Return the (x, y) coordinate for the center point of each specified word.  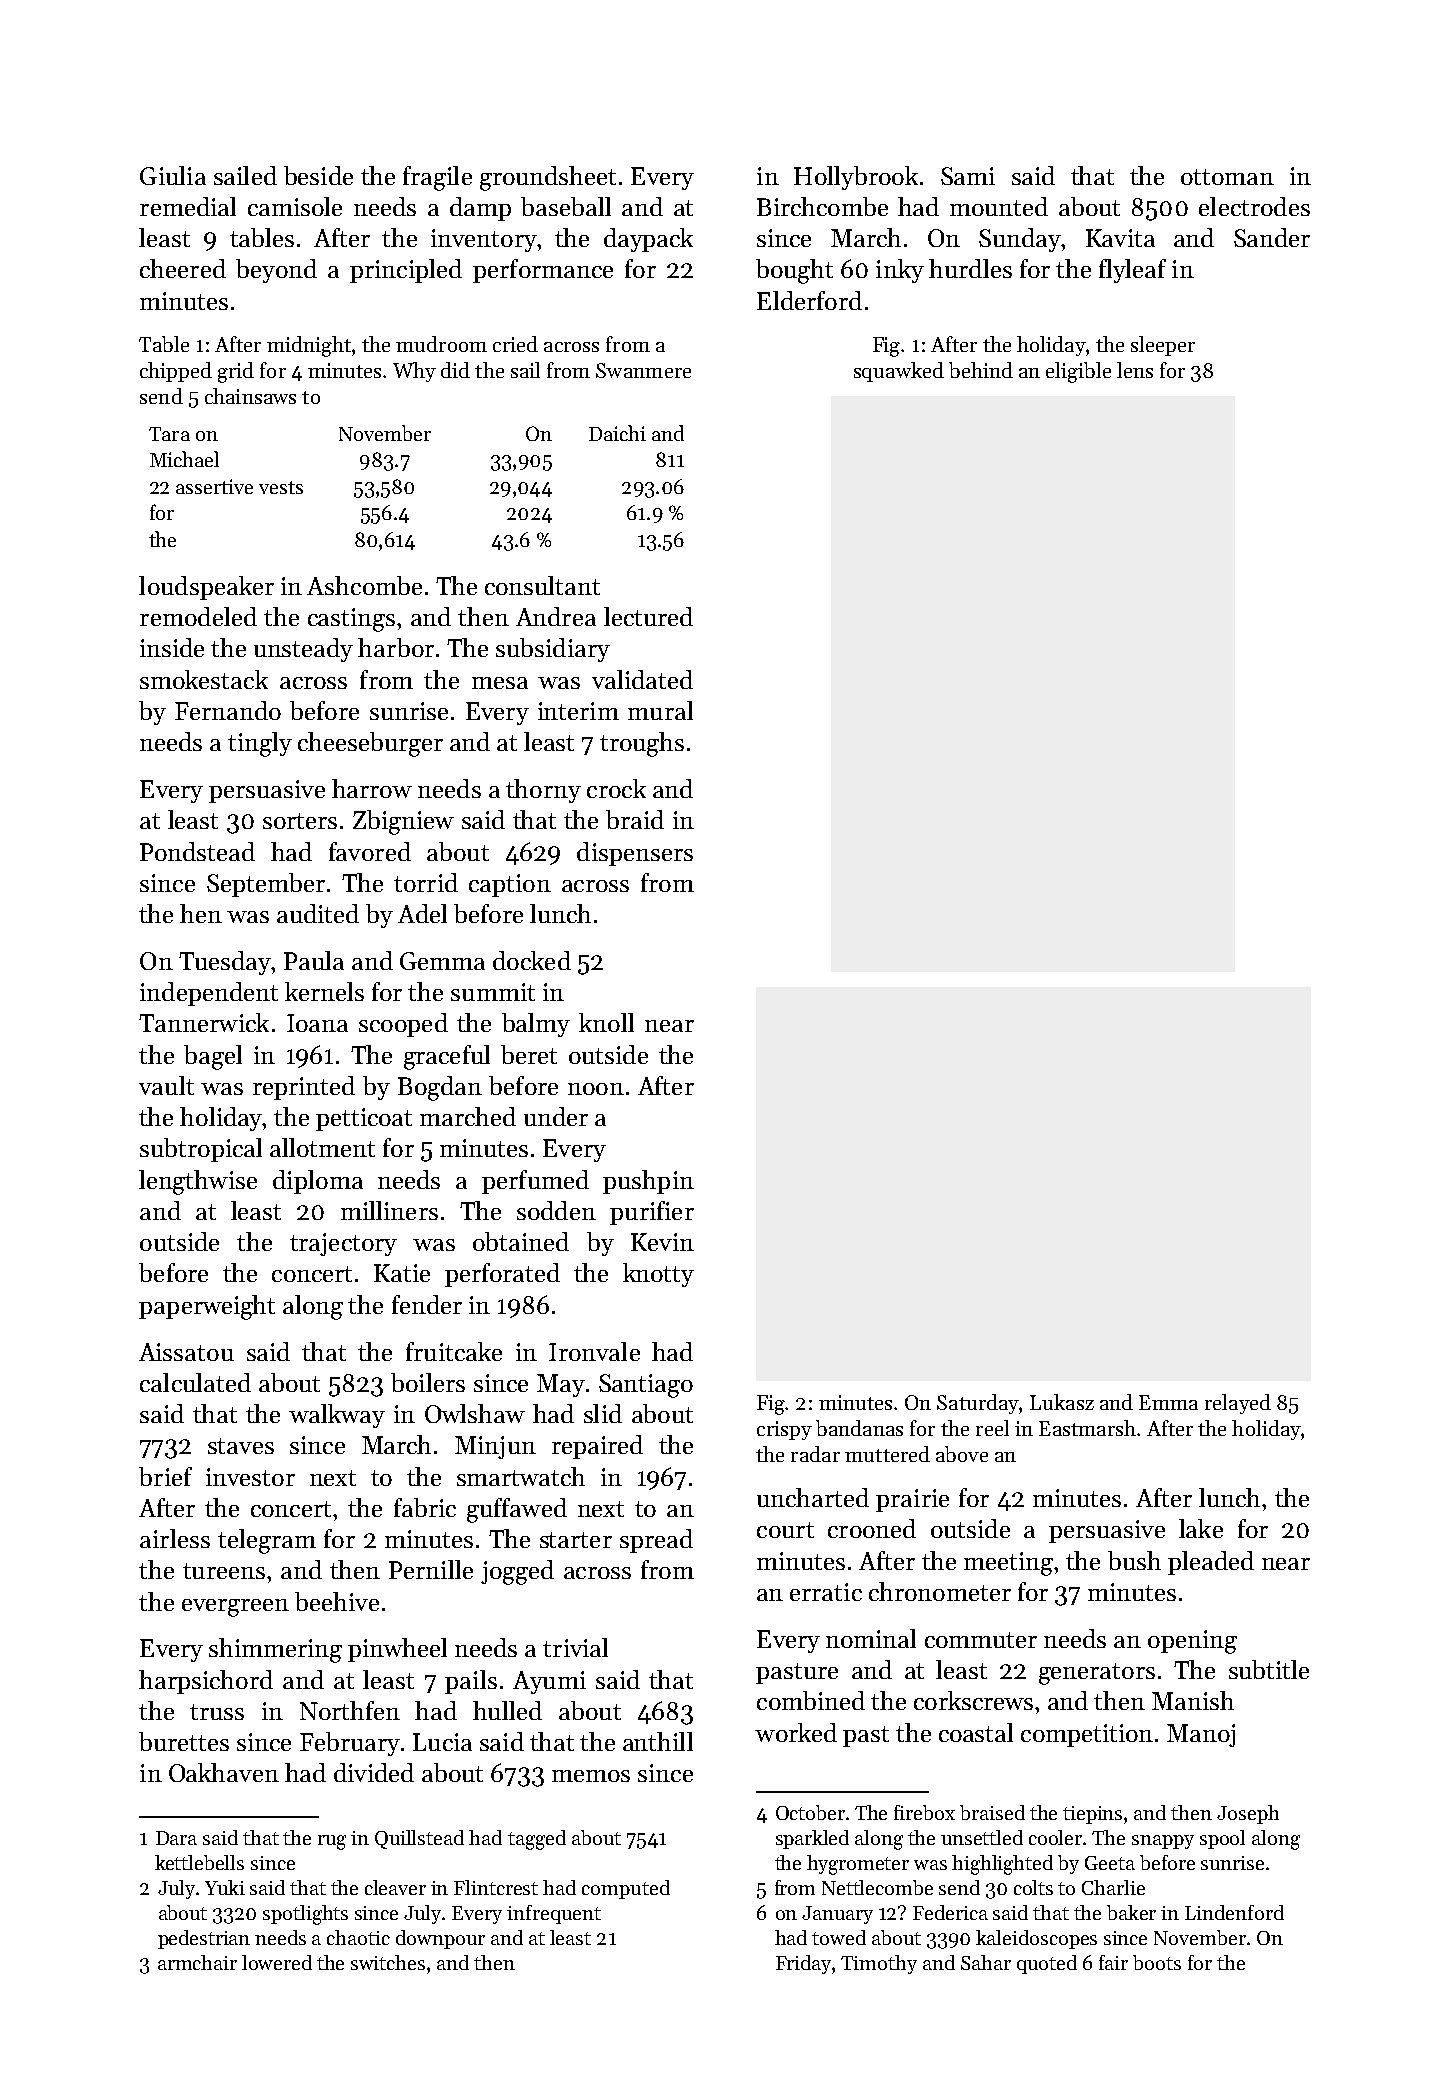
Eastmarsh (1087, 1428)
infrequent (554, 1914)
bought (794, 271)
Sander (1272, 237)
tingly (260, 744)
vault (166, 1085)
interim (578, 711)
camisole (295, 206)
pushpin (648, 1182)
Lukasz (1062, 1402)
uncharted (813, 1497)
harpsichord (206, 1682)
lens (1135, 370)
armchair (197, 1962)
